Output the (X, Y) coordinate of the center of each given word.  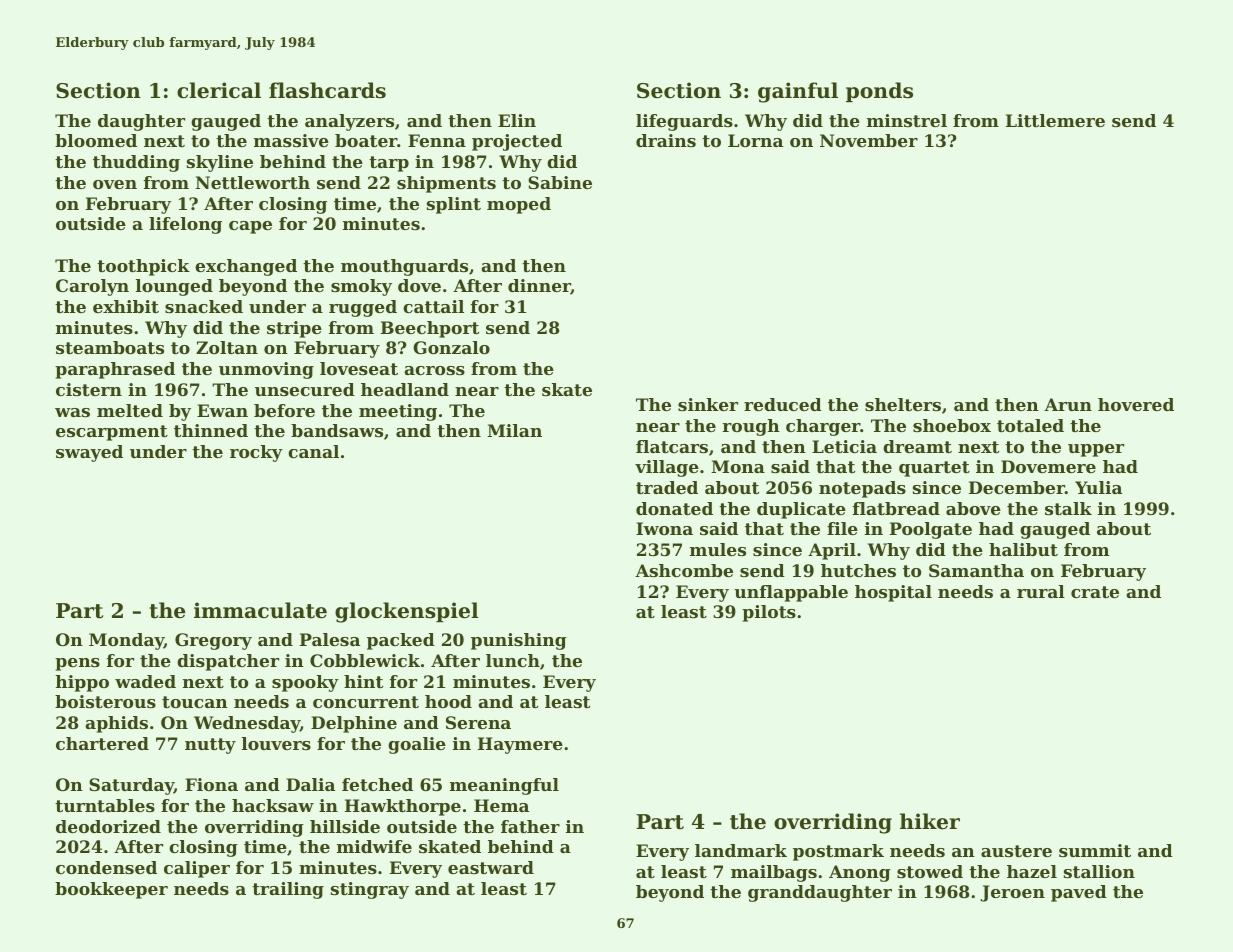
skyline (220, 163)
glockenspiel (406, 612)
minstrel (907, 120)
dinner (539, 287)
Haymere (520, 745)
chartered (102, 743)
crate (1095, 592)
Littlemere (1055, 120)
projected (517, 142)
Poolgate (931, 530)
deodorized (108, 826)
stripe (294, 329)
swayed (89, 453)
